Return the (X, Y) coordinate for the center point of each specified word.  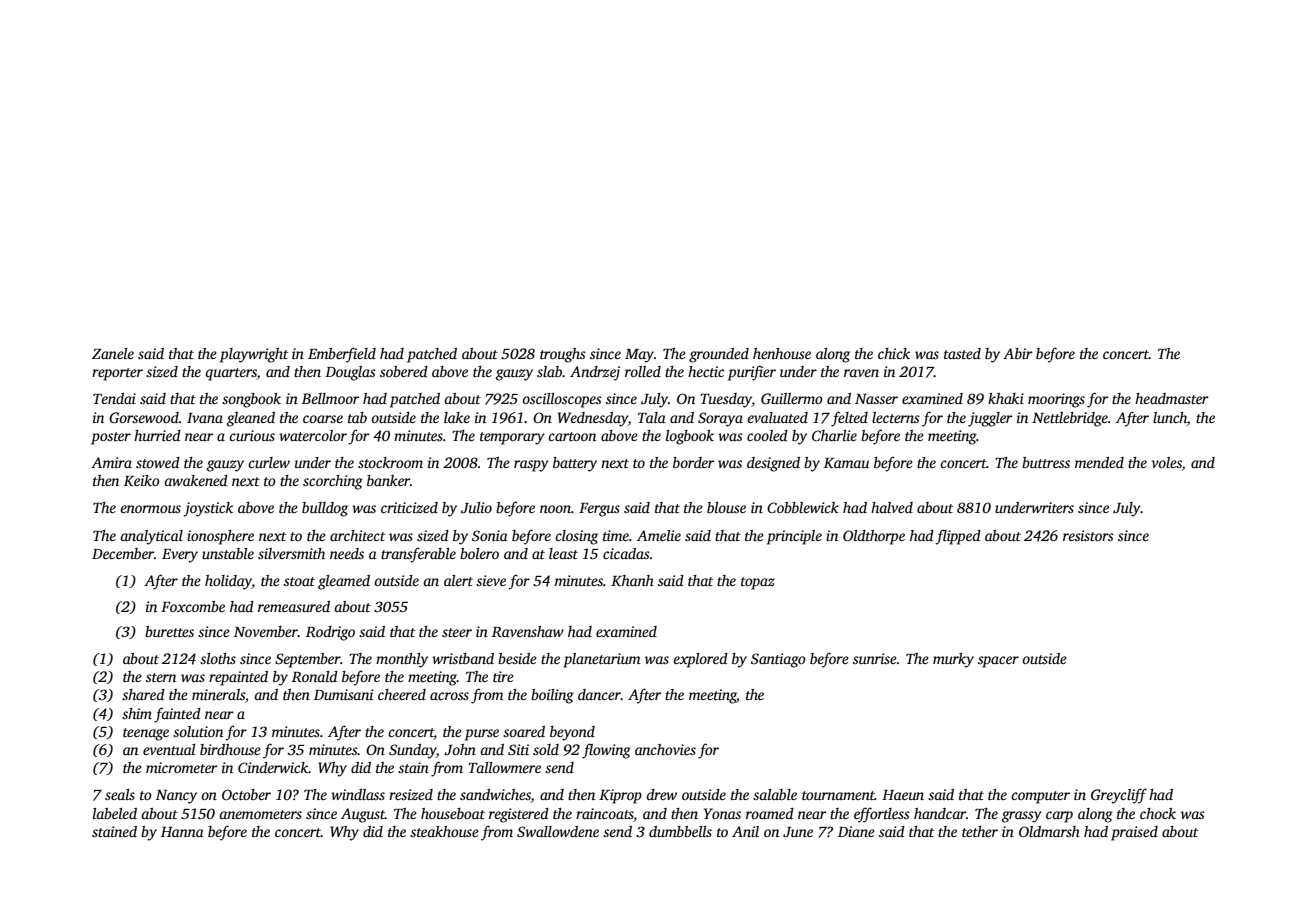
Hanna (182, 832)
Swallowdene (558, 831)
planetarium (601, 660)
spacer (998, 662)
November (266, 631)
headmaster (1172, 398)
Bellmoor (331, 398)
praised (1134, 833)
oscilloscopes (562, 400)
